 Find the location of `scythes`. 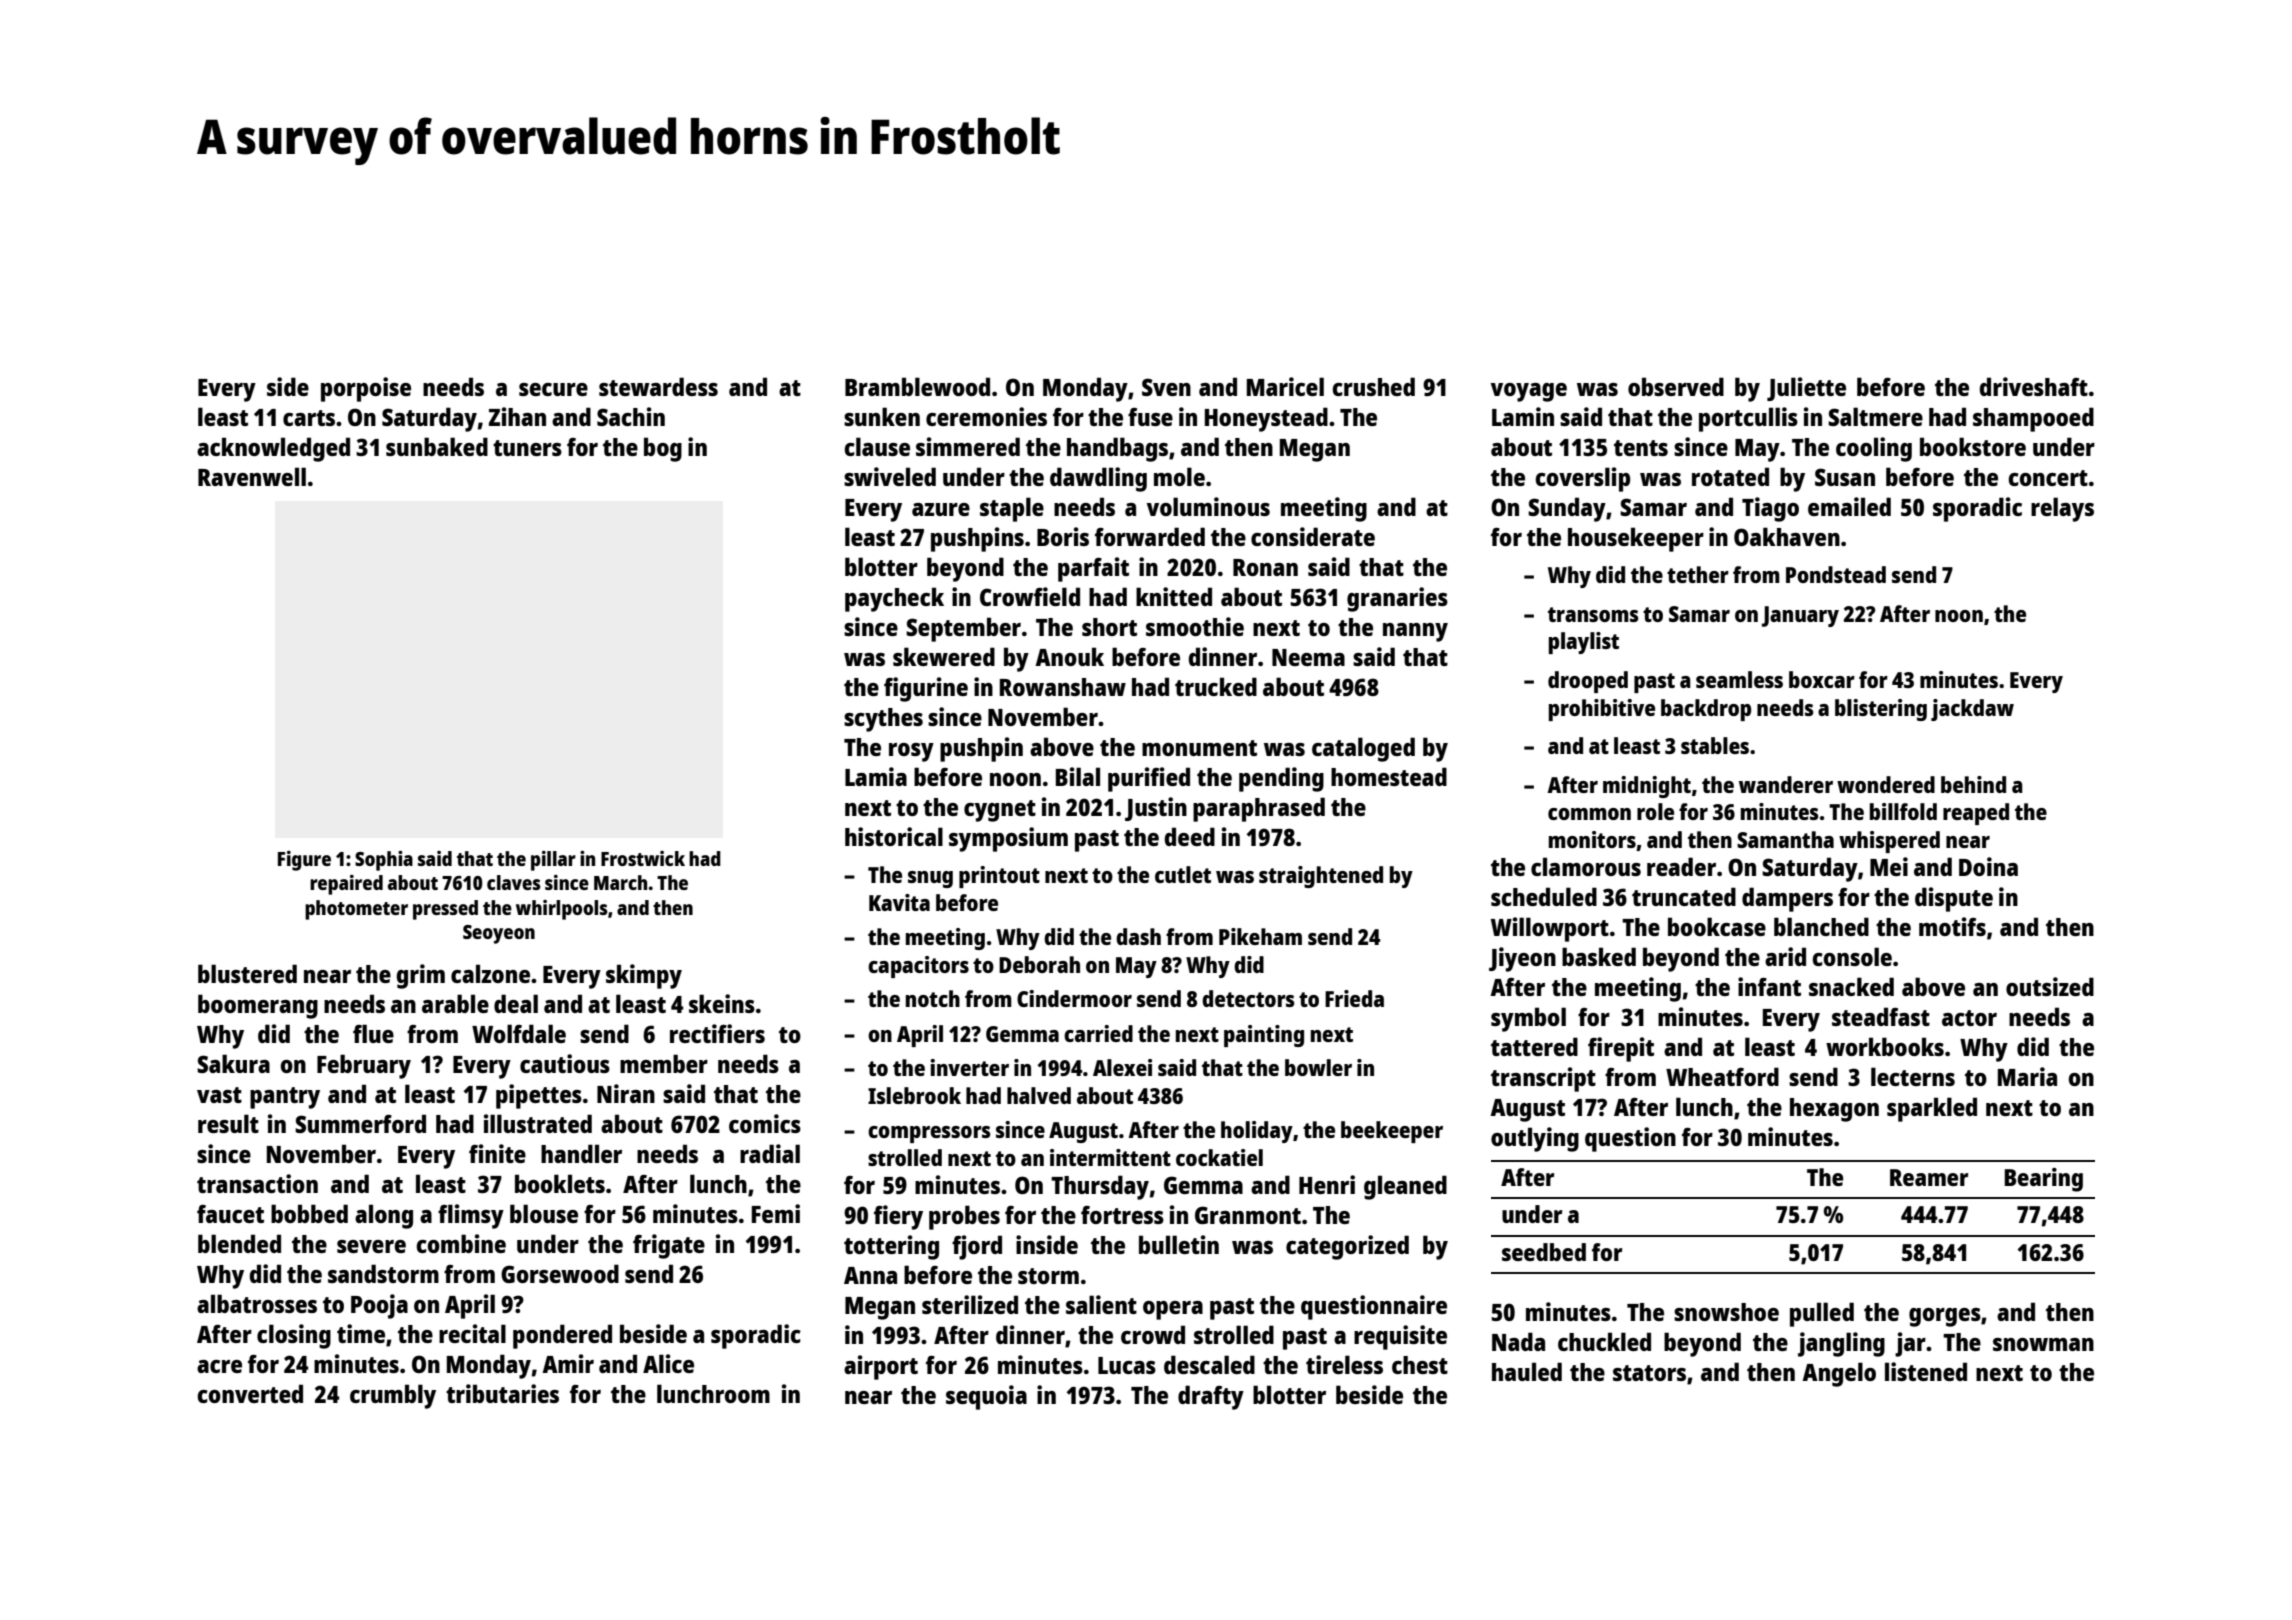

scythes is located at coordinates (883, 720).
